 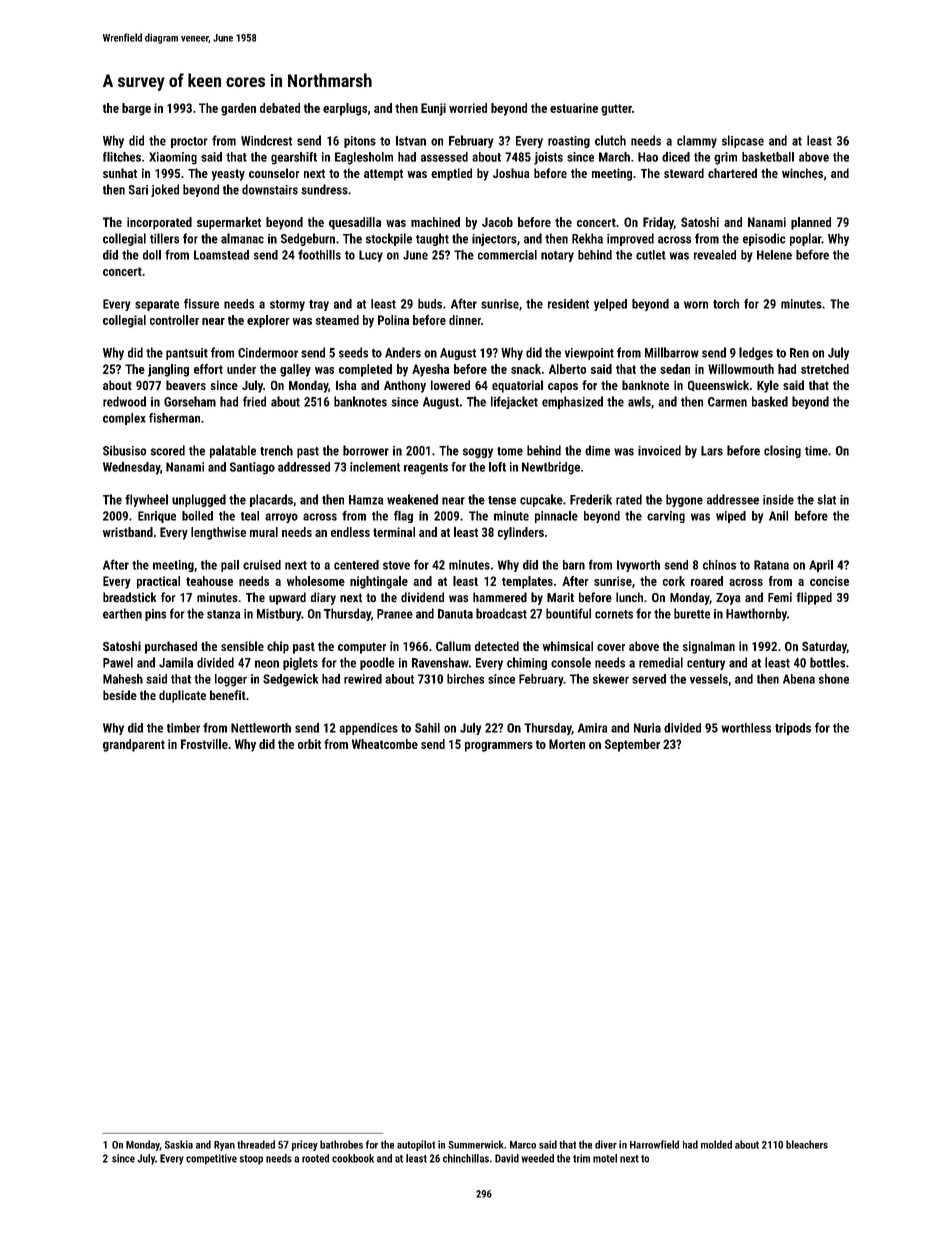 I want to click on grandparent, so click(x=134, y=745).
